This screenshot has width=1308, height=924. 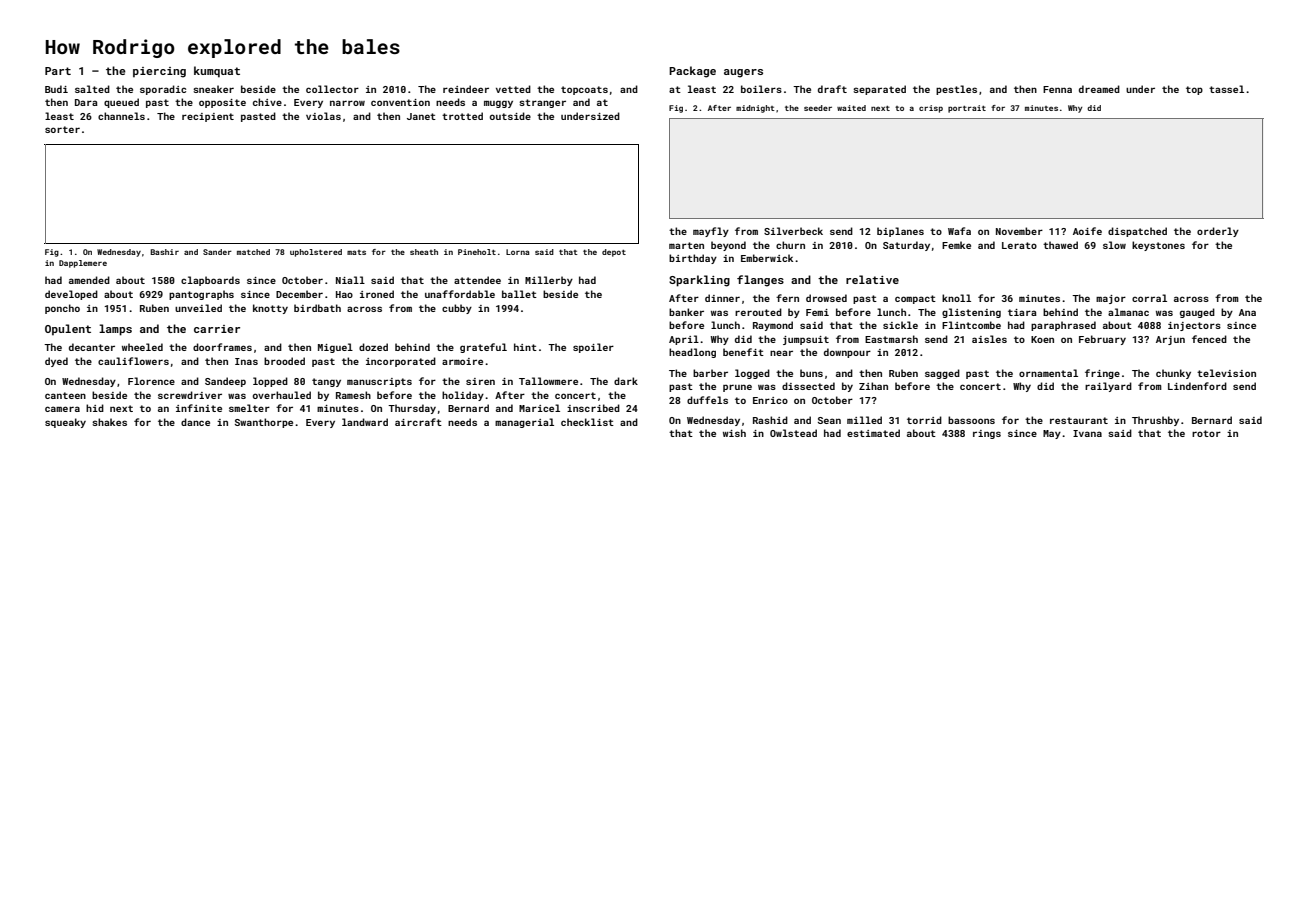 I want to click on sneaker, so click(x=213, y=89).
